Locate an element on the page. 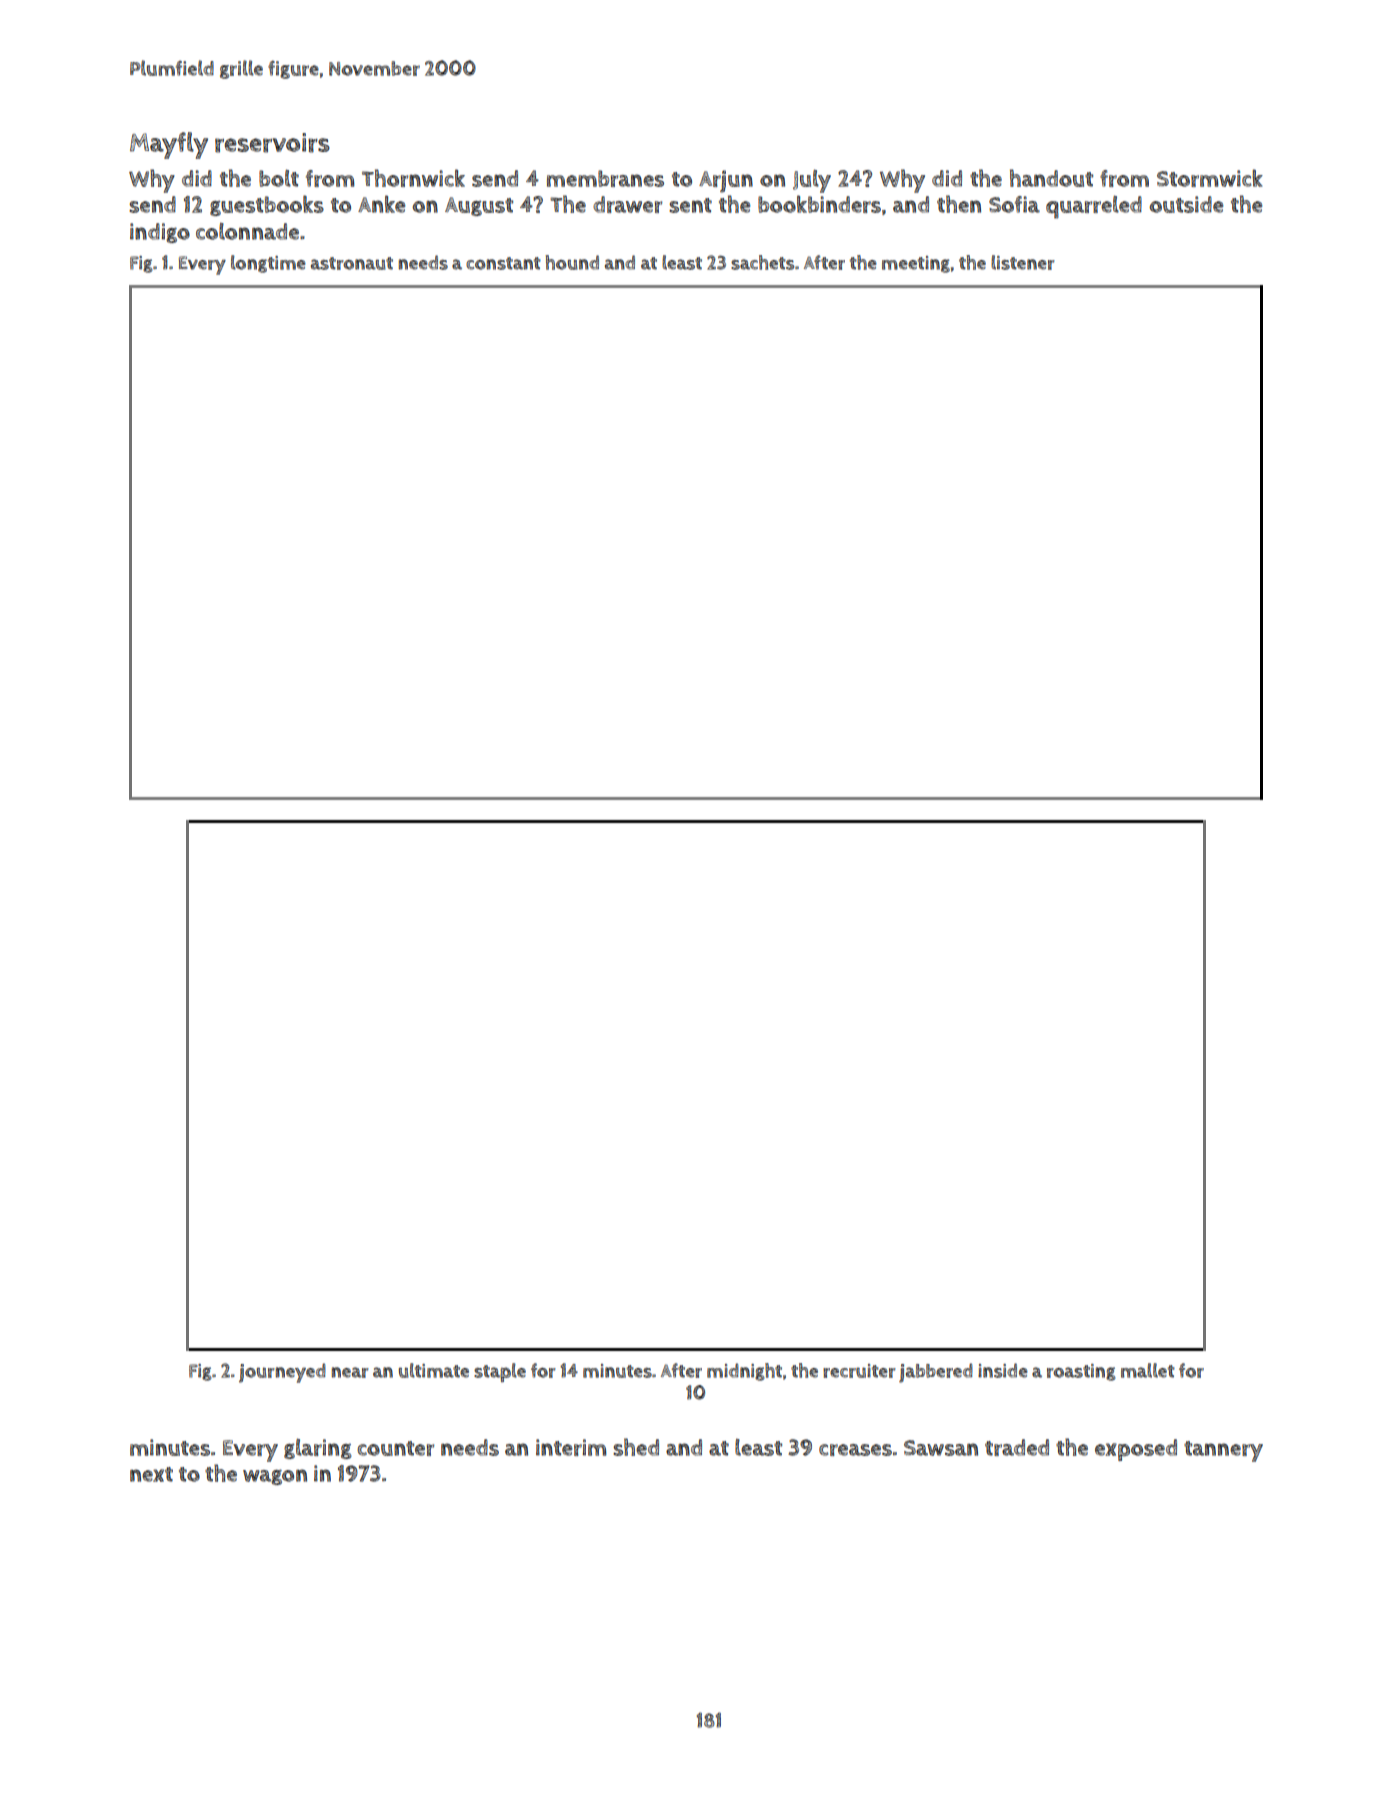 This image has height=1801, width=1392. traded is located at coordinates (1017, 1447).
